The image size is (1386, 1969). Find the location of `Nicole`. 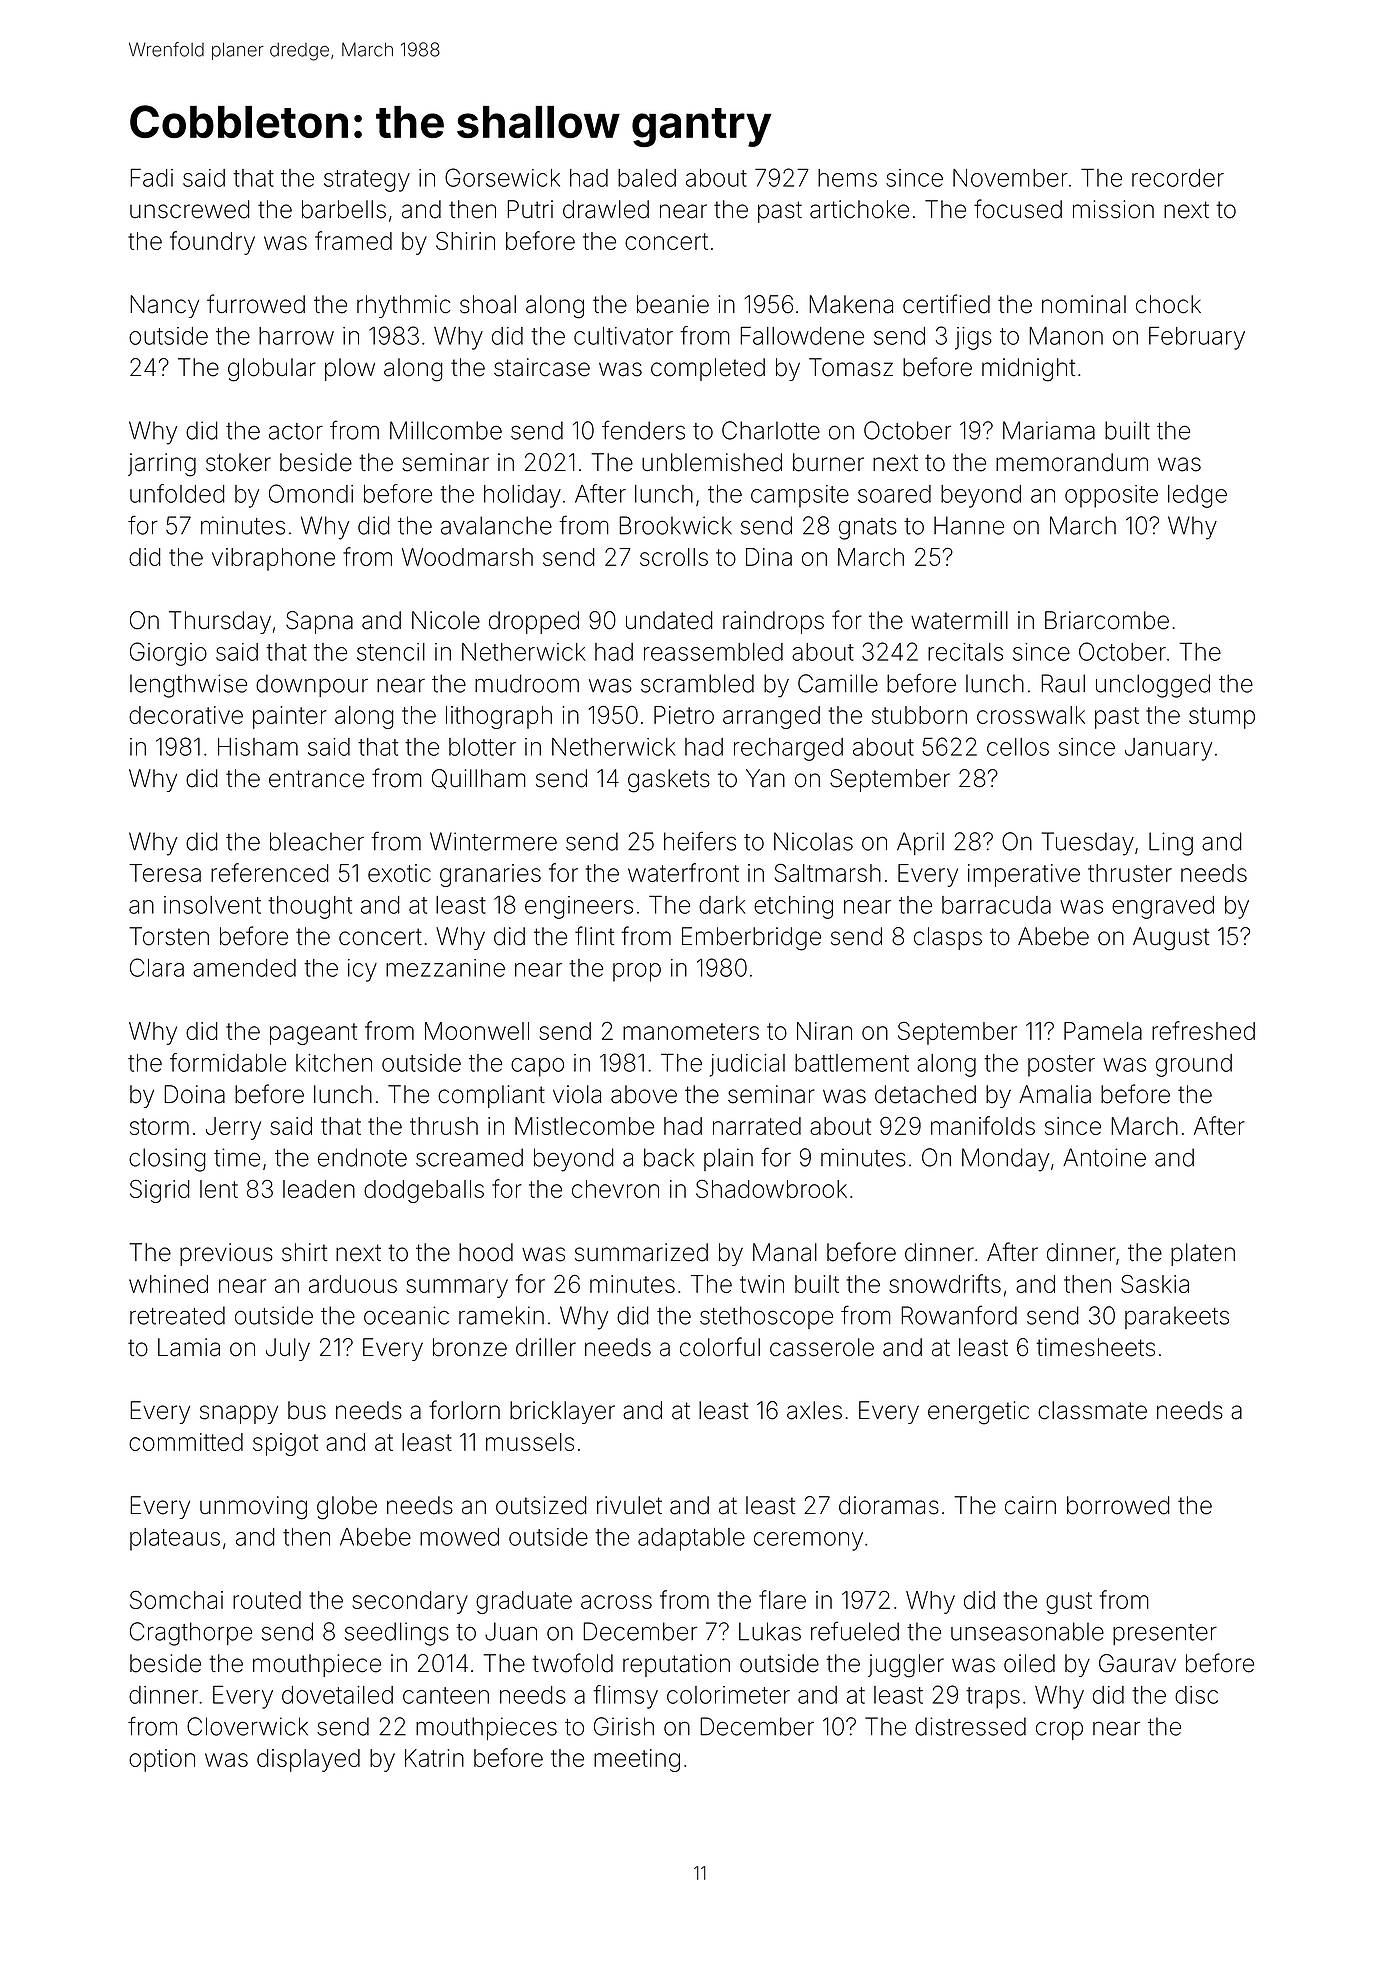

Nicole is located at coordinates (446, 620).
